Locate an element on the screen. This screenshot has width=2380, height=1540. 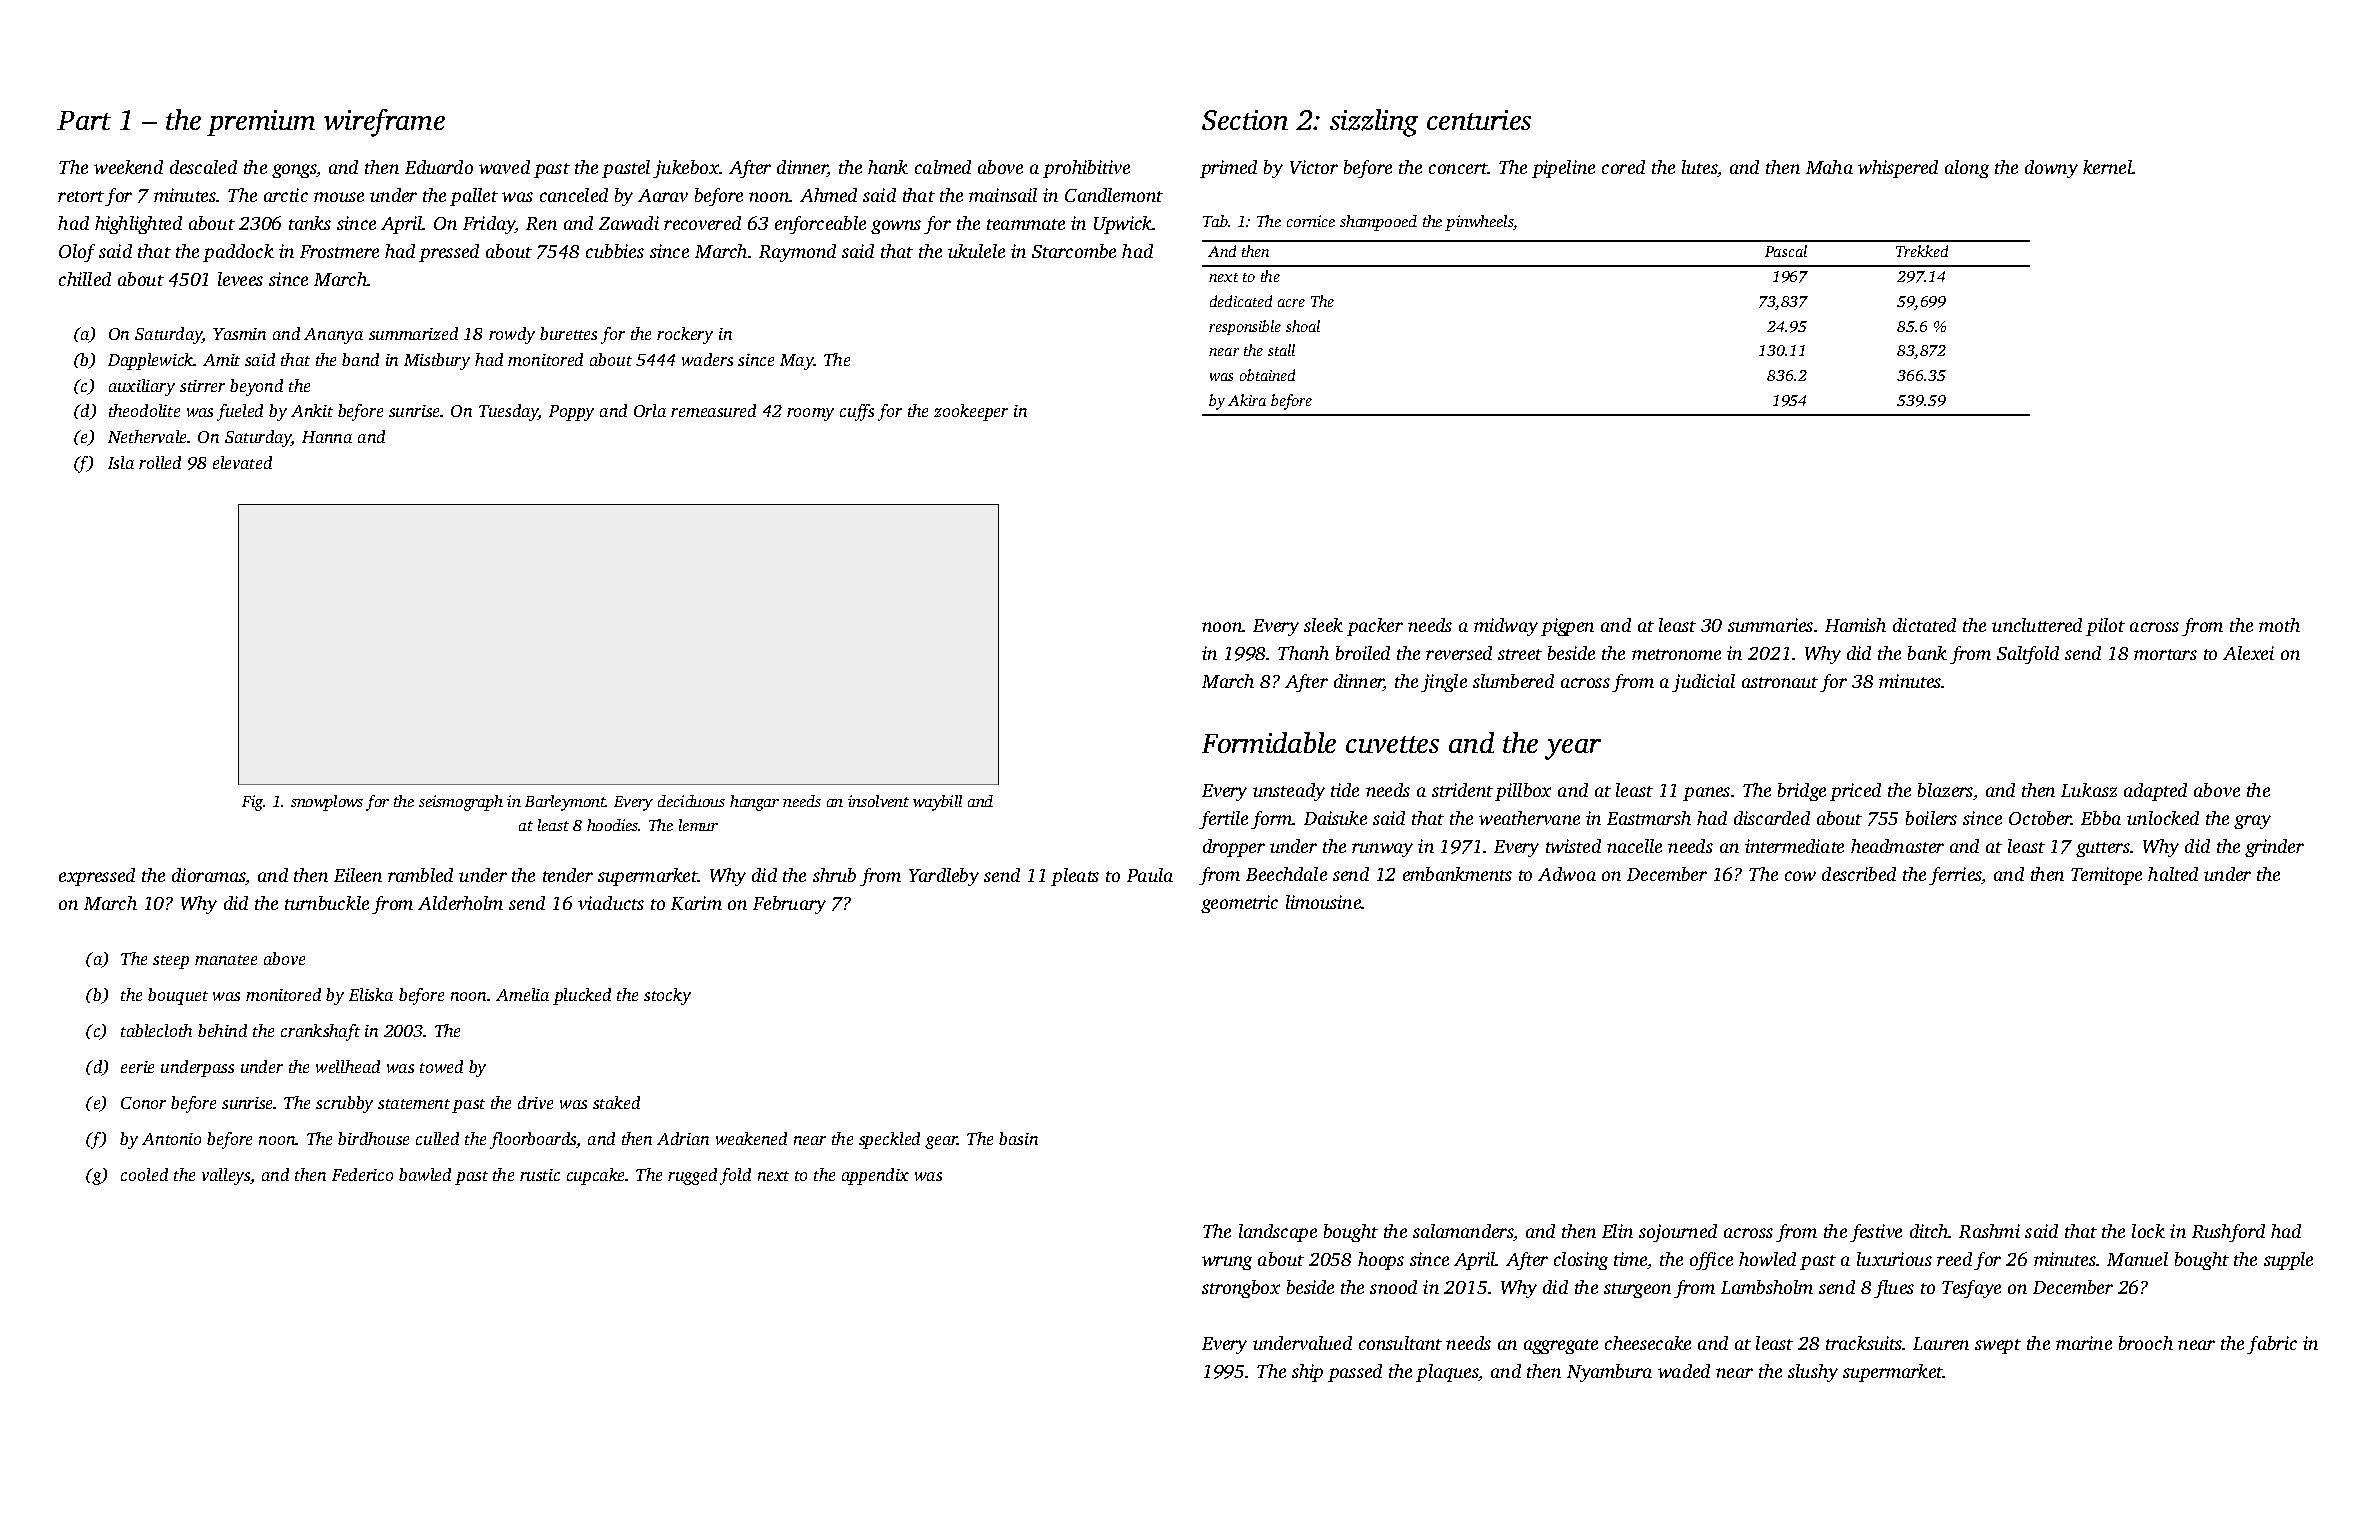
rugged is located at coordinates (692, 1176).
